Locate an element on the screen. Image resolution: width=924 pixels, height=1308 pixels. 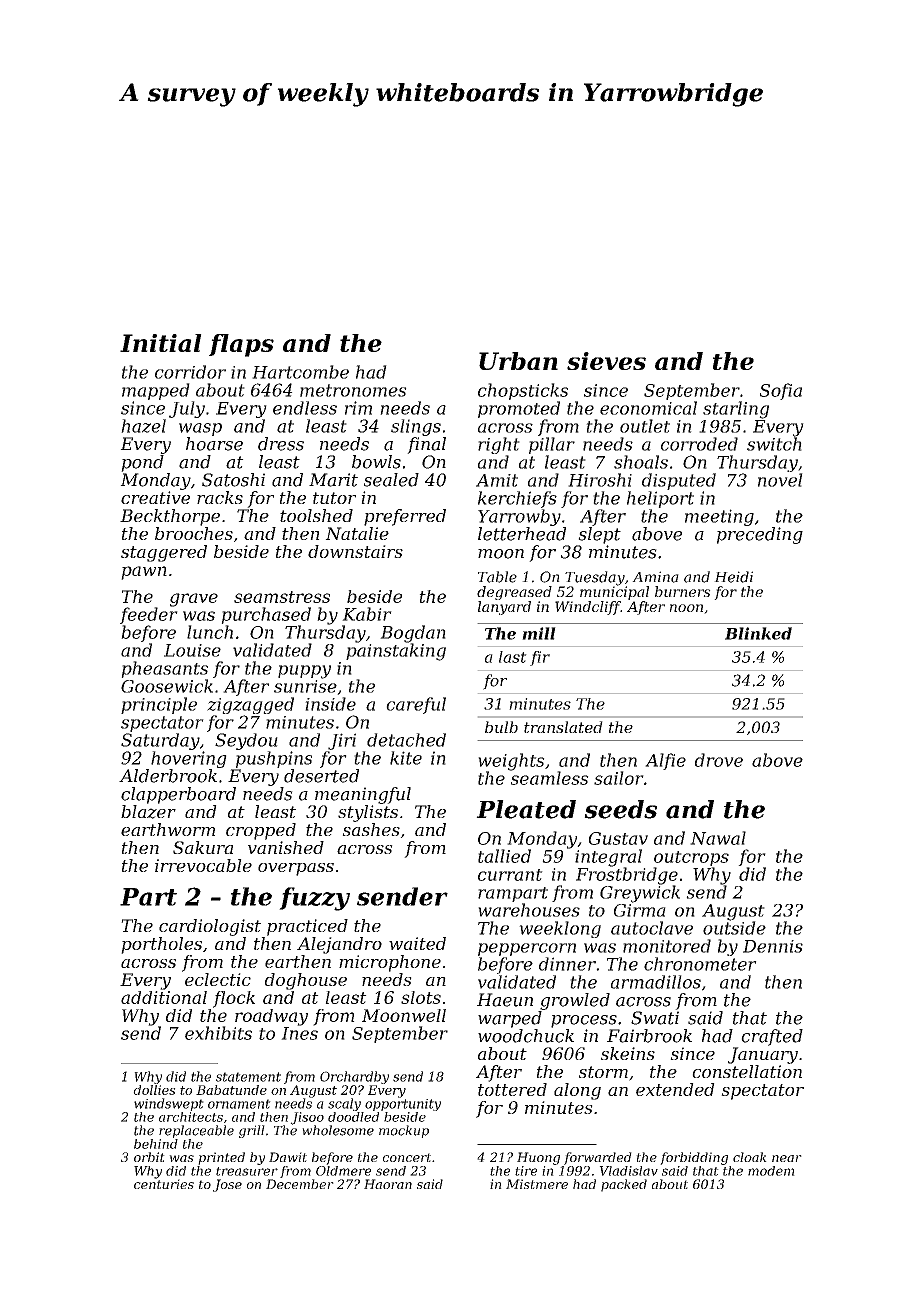
economical is located at coordinates (648, 408).
